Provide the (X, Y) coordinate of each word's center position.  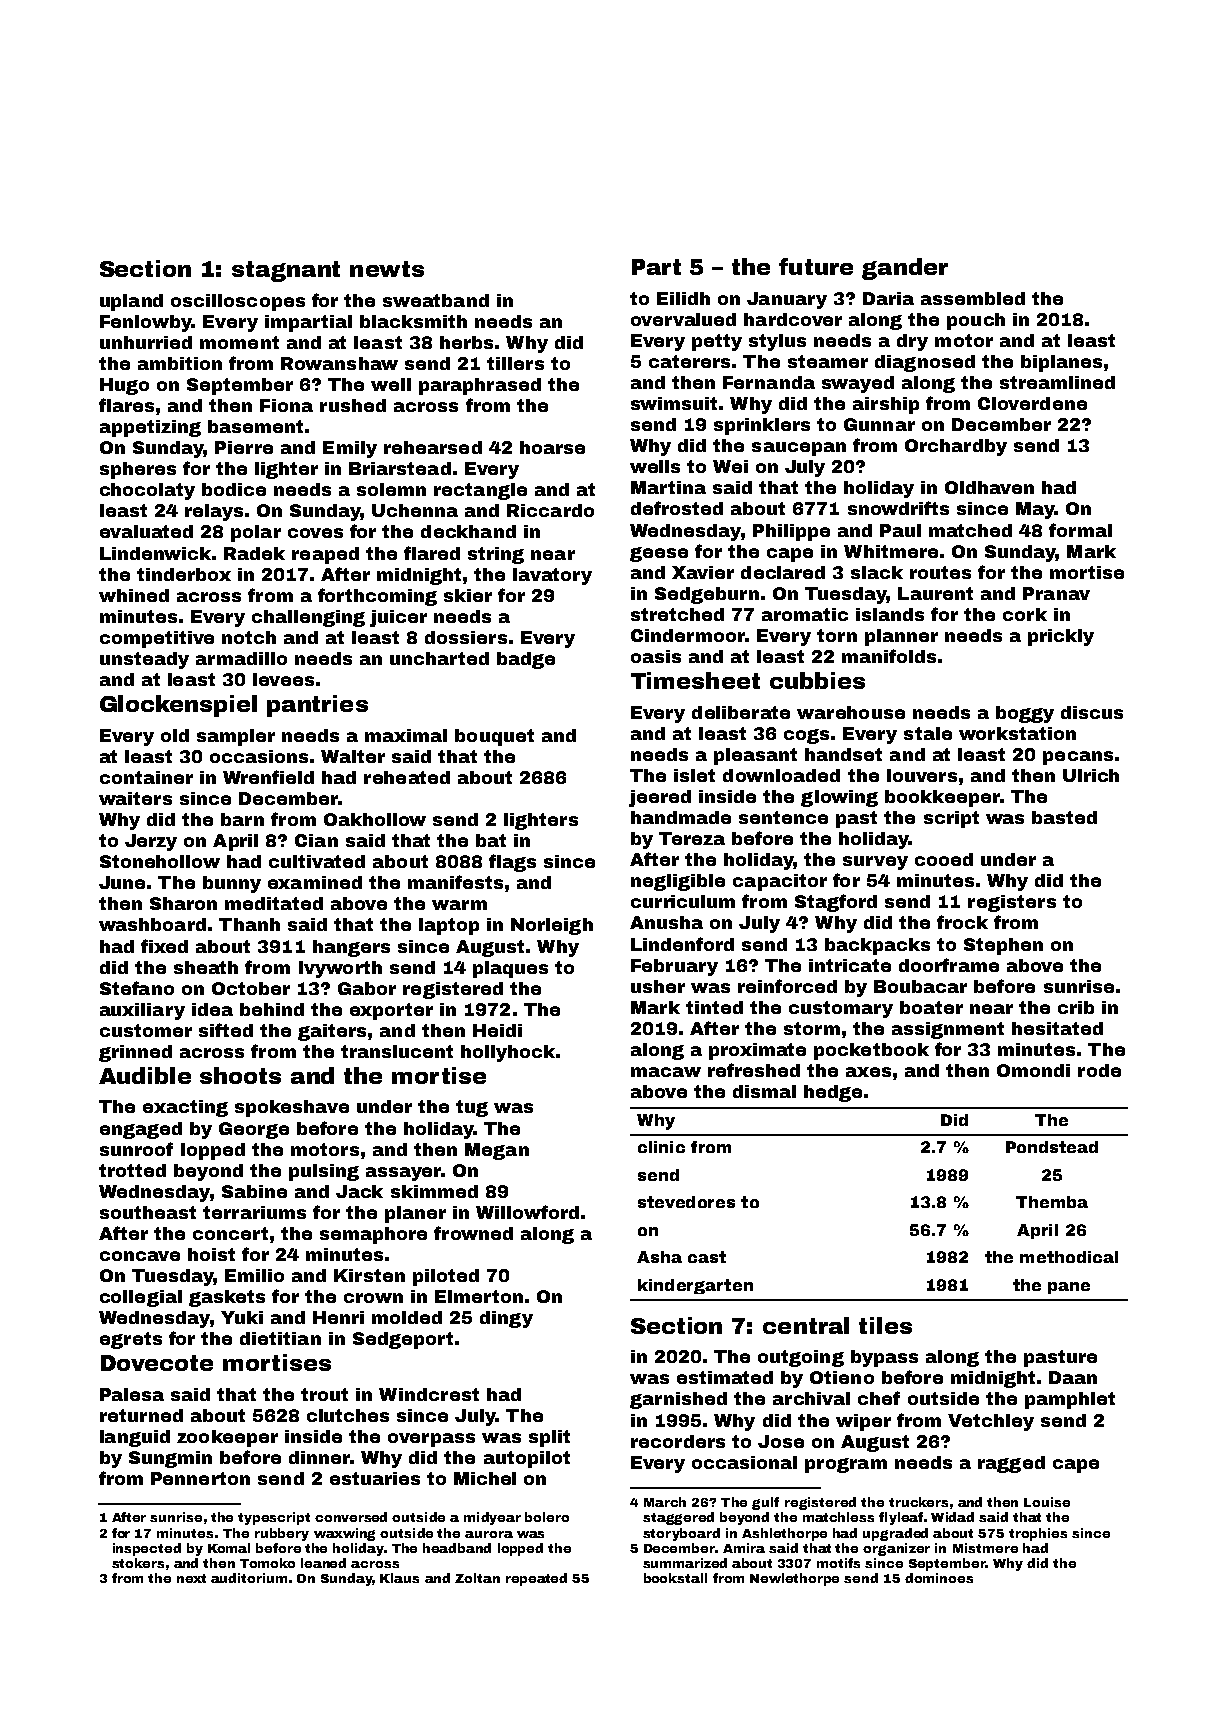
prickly (1061, 637)
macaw (666, 1072)
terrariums (254, 1212)
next (191, 1578)
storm (812, 1028)
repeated (536, 1579)
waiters (135, 798)
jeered (660, 798)
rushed (353, 405)
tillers (515, 363)
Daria (888, 298)
